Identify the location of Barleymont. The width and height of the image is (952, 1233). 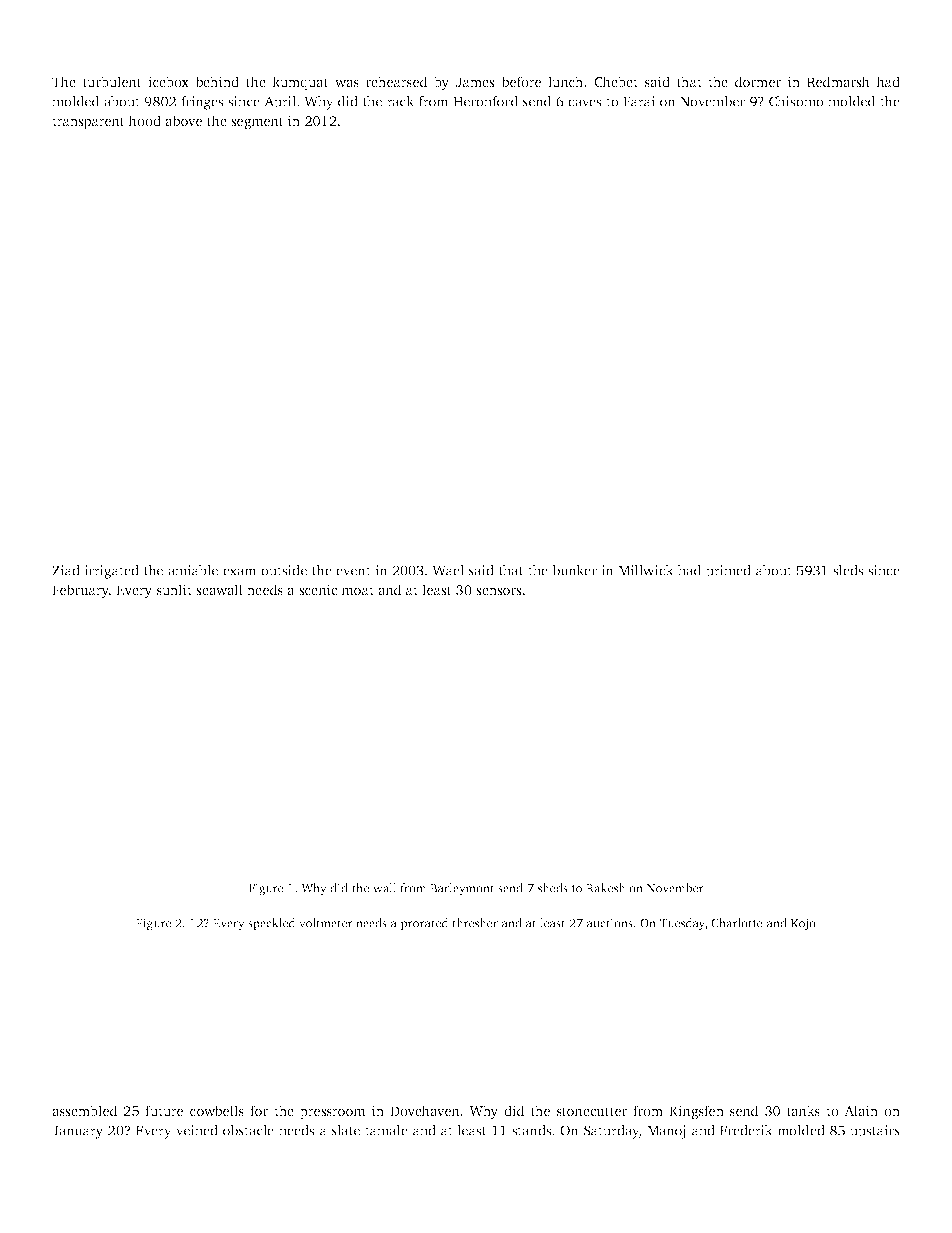
(462, 889).
